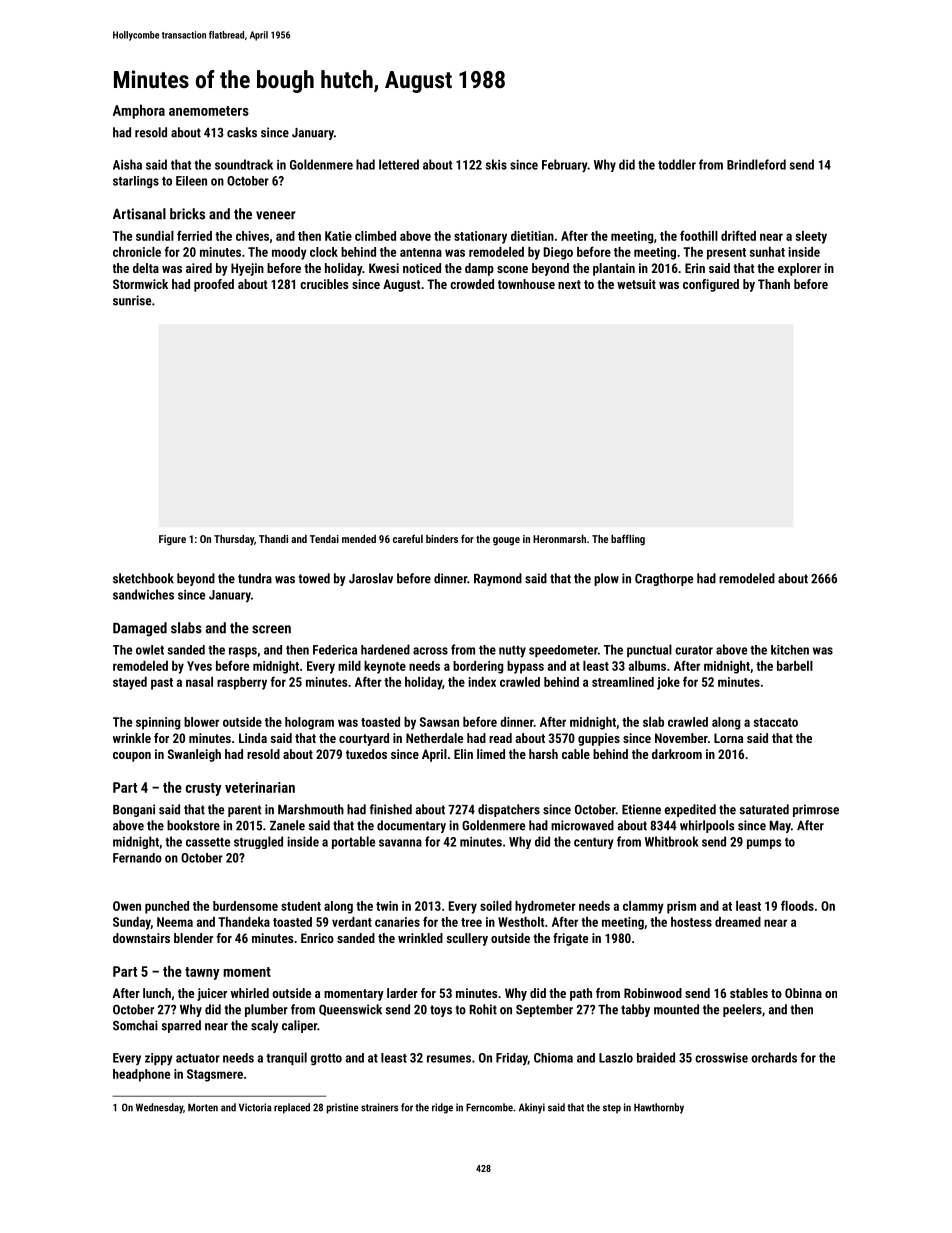  What do you see at coordinates (353, 842) in the screenshot?
I see `portable` at bounding box center [353, 842].
